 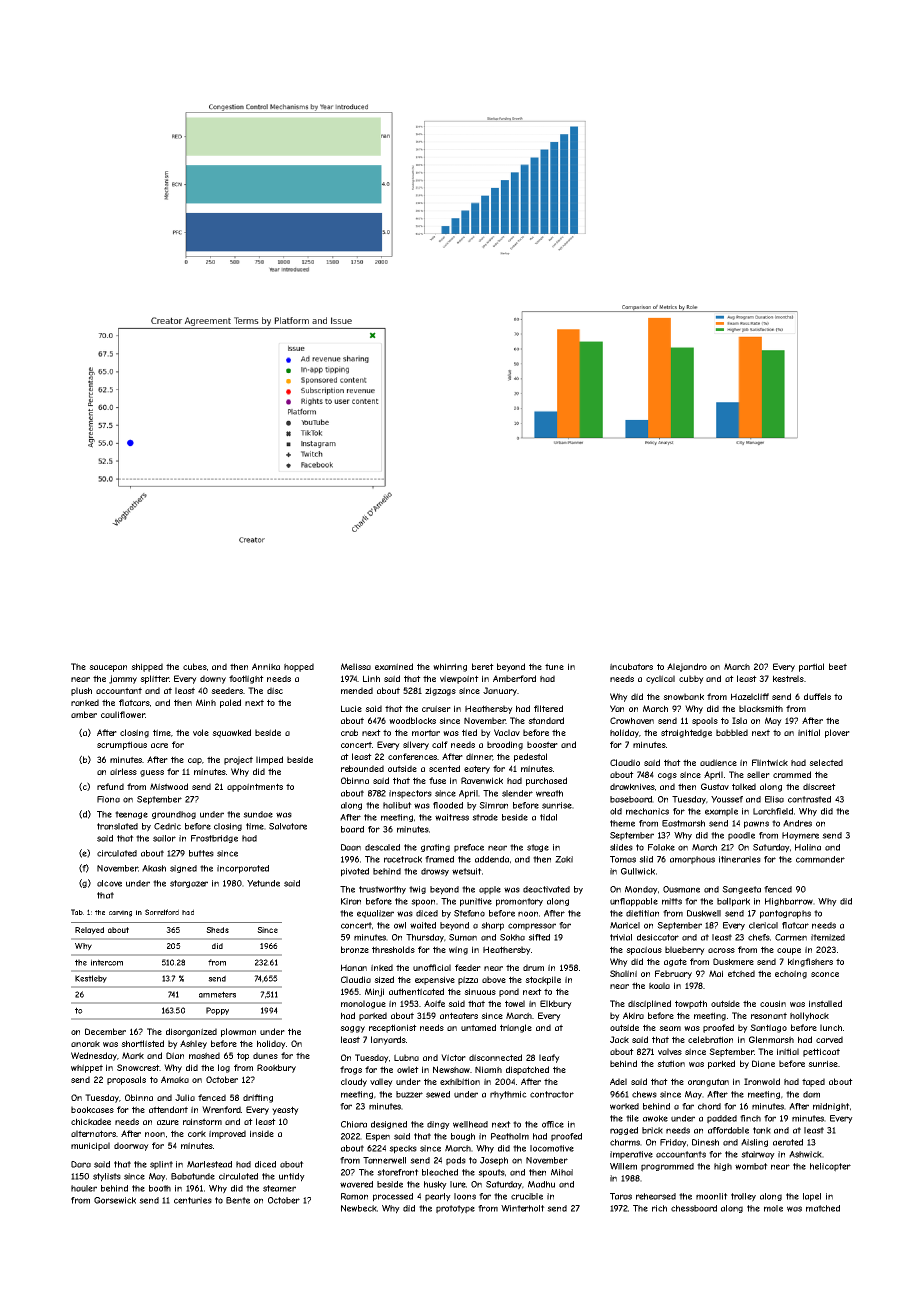 What do you see at coordinates (108, 668) in the page?
I see `saucepan` at bounding box center [108, 668].
